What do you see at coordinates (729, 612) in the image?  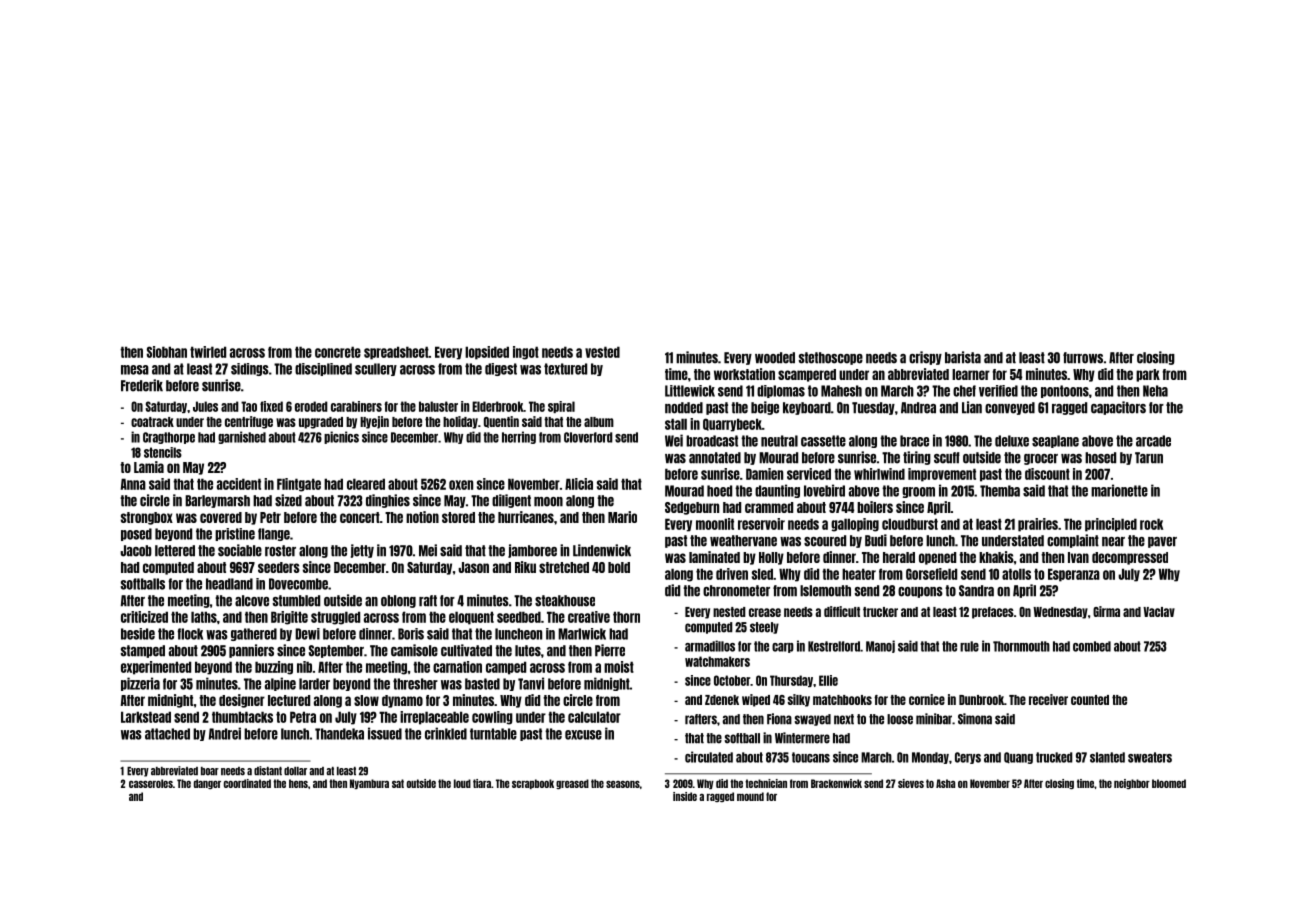 I see `nested` at bounding box center [729, 612].
